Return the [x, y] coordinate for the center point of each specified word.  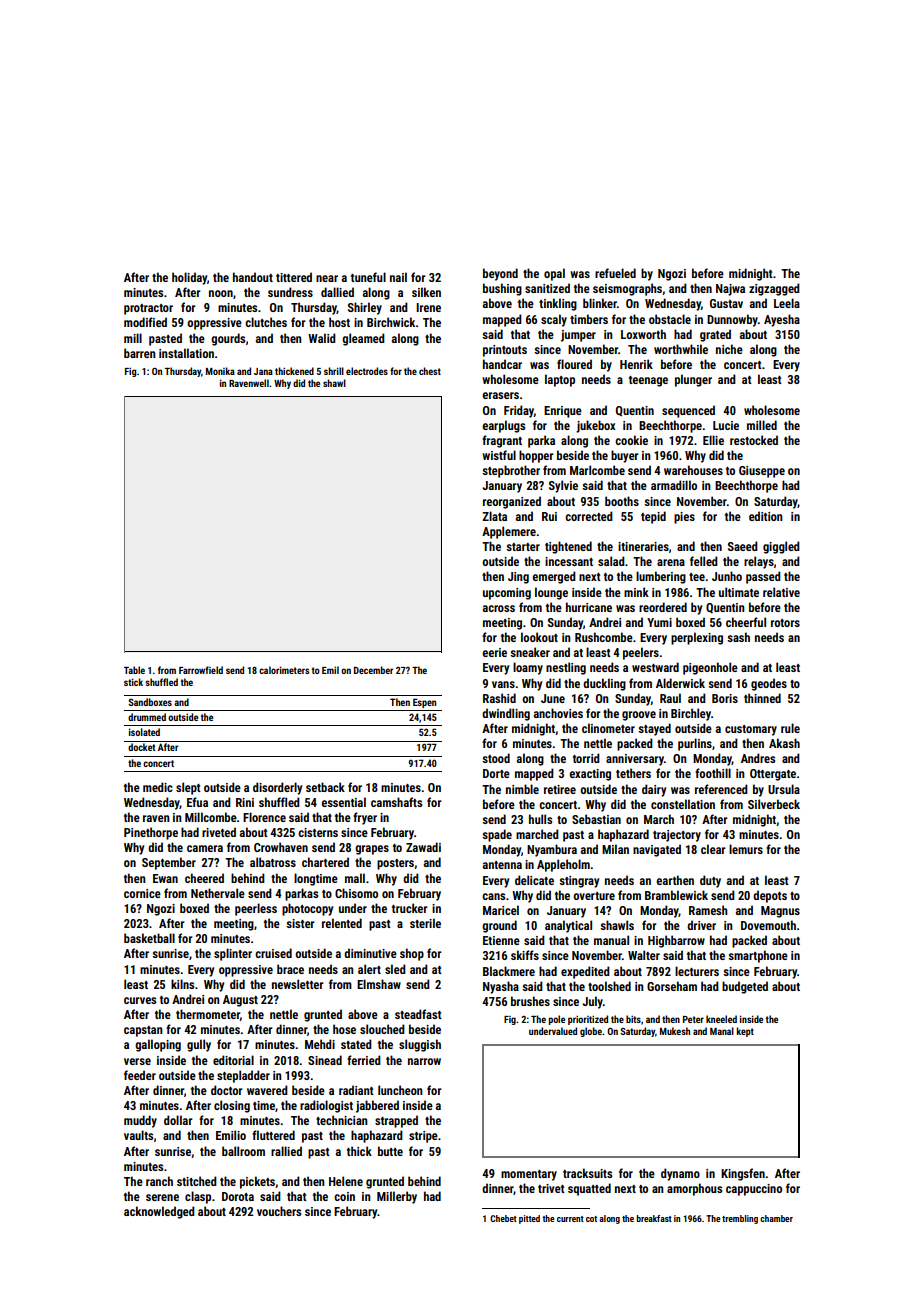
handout [253, 277]
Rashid [499, 698]
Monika [220, 371]
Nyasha [501, 987]
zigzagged [774, 289]
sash [738, 637]
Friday [519, 411]
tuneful [368, 277]
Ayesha [782, 320]
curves [140, 1000]
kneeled [721, 1019]
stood [496, 758]
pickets [257, 1182]
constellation [683, 804]
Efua [197, 802]
